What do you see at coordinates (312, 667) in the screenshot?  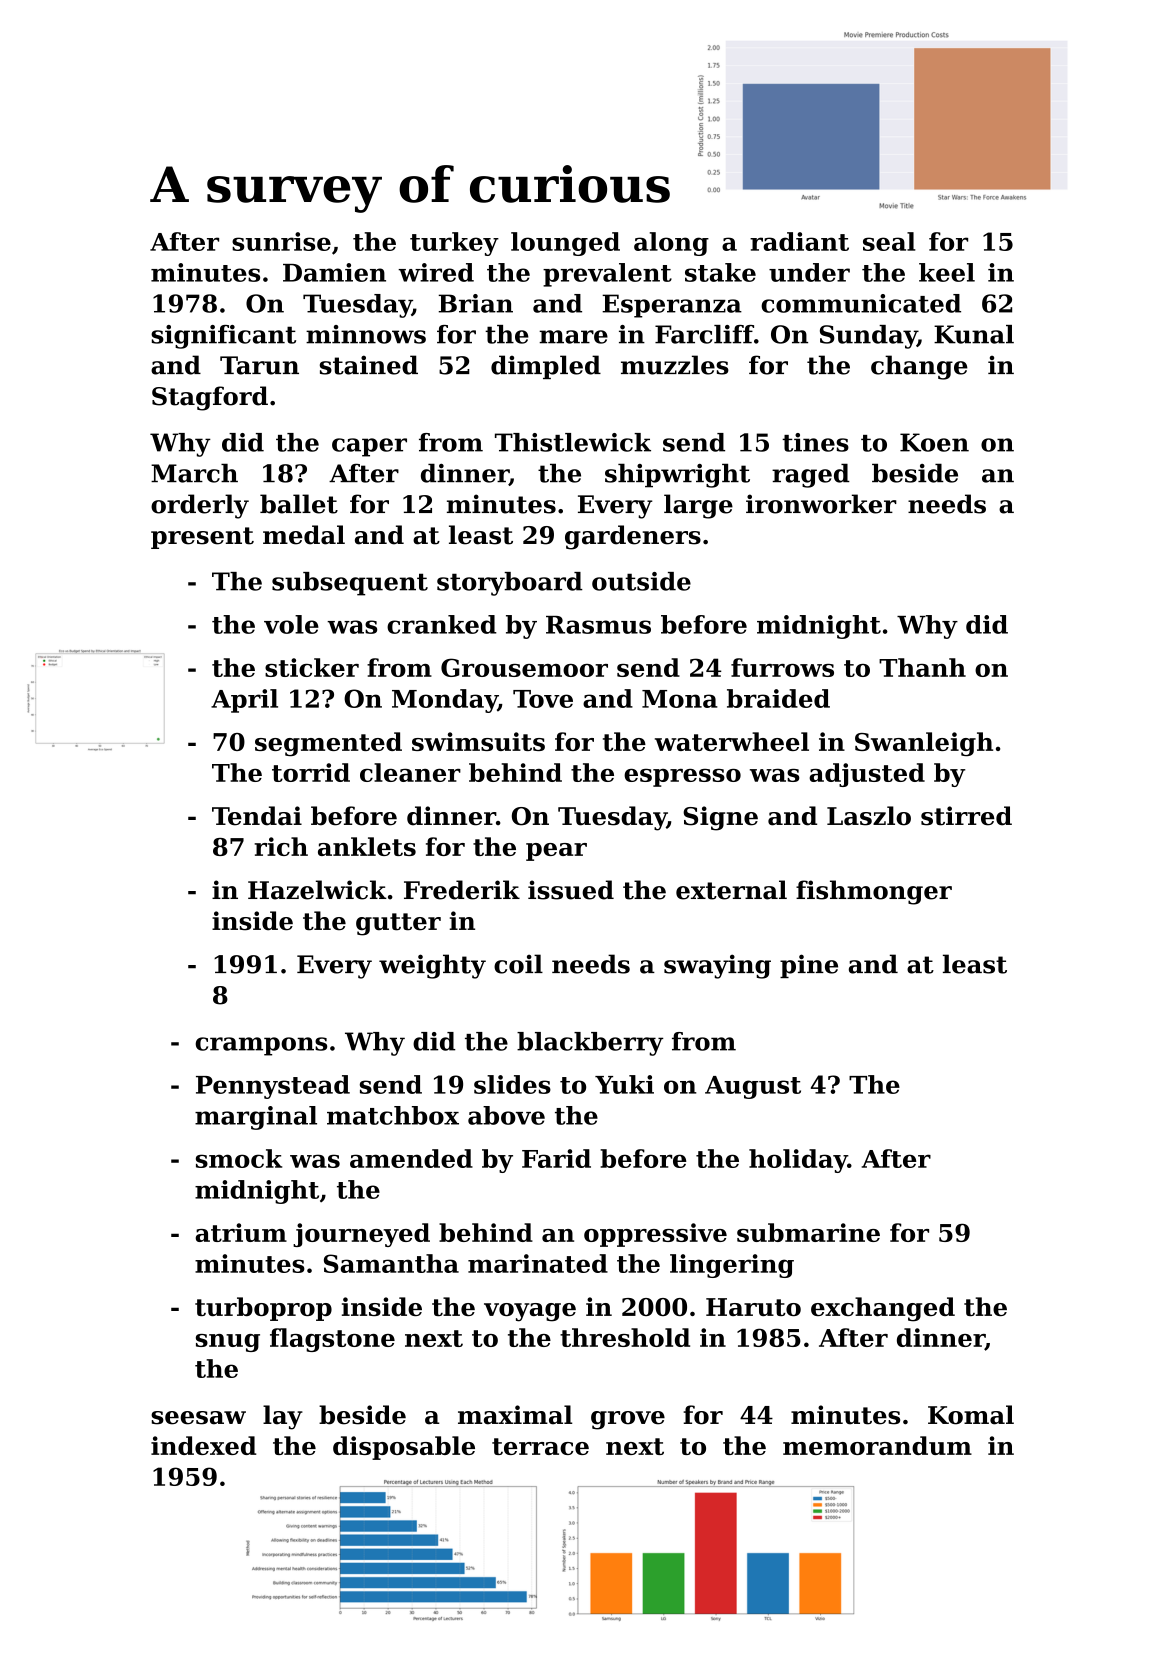 I see `sticker` at bounding box center [312, 667].
